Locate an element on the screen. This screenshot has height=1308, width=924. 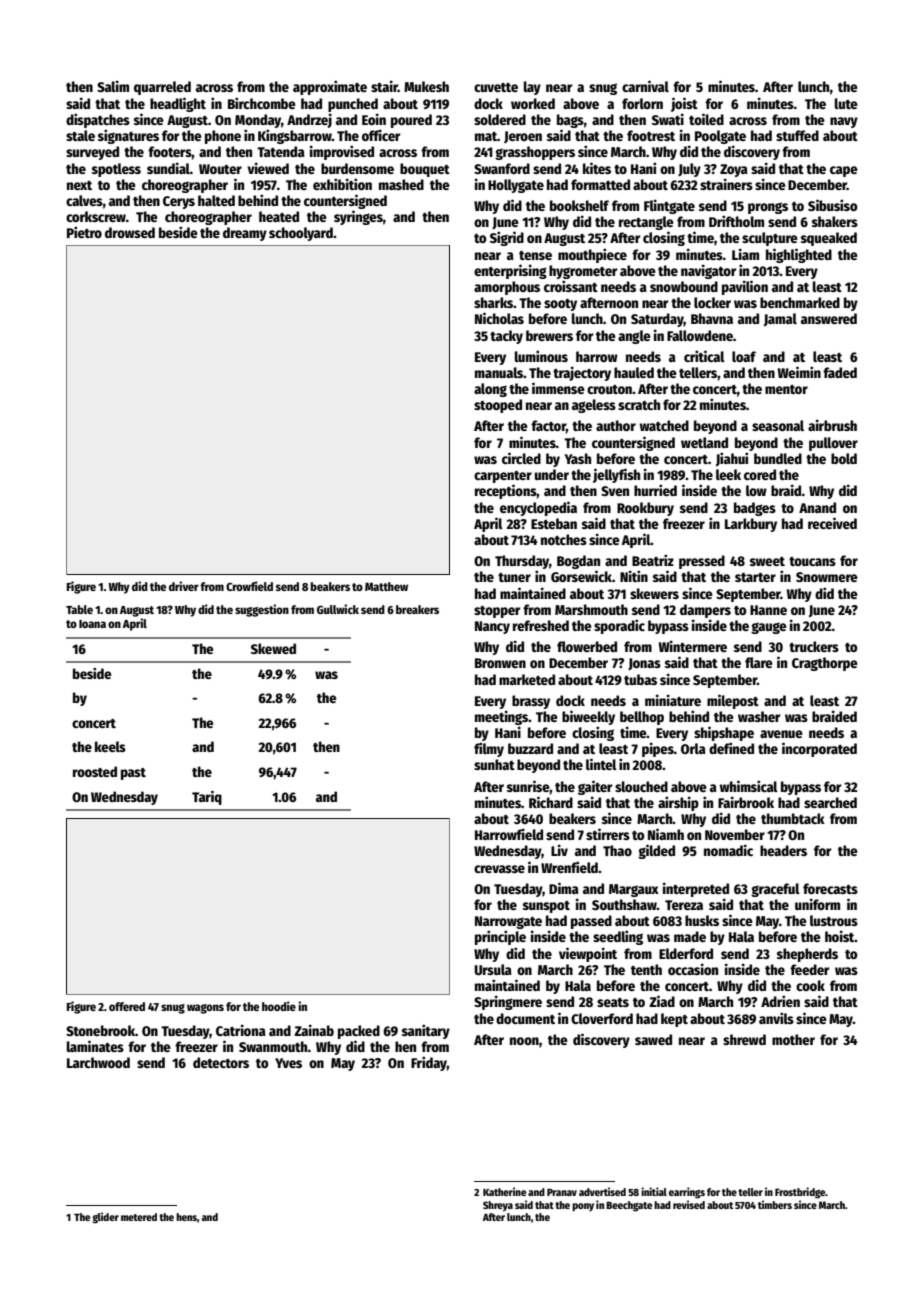
sharks is located at coordinates (493, 302).
